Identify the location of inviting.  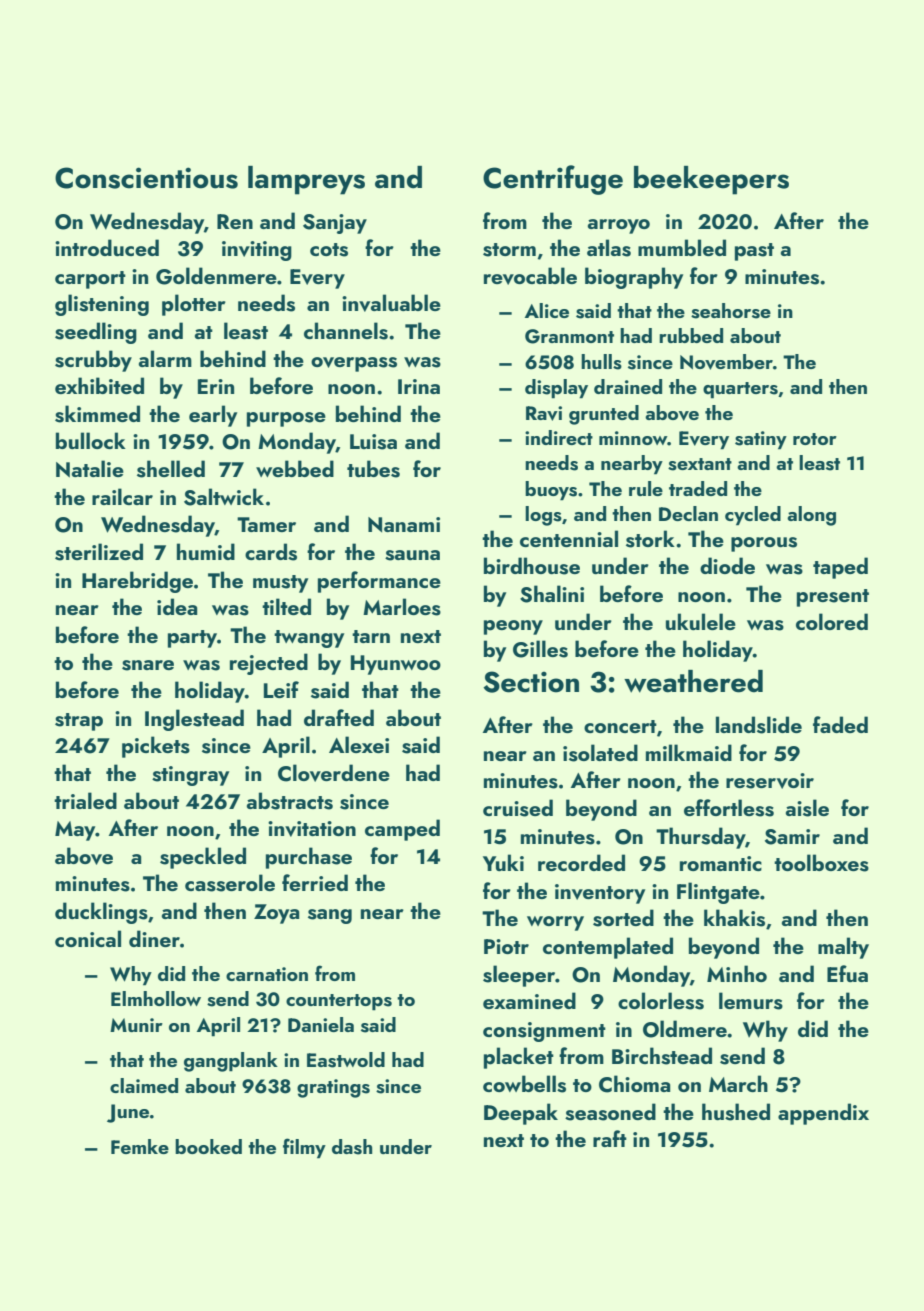
(257, 251).
